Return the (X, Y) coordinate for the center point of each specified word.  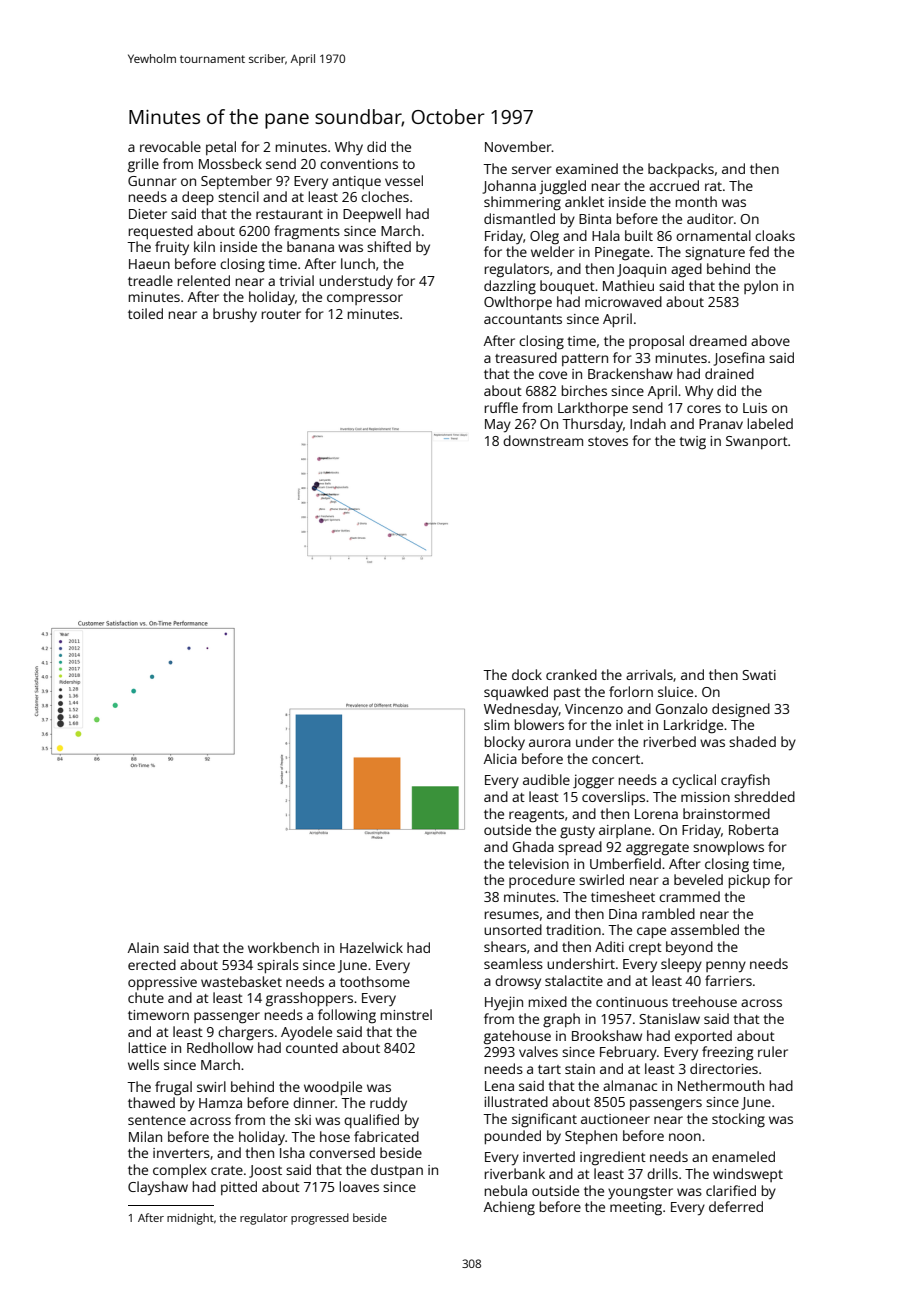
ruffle (501, 407)
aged (686, 270)
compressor (365, 299)
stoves (608, 441)
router (281, 314)
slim (496, 724)
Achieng (509, 1208)
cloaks (775, 235)
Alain (143, 947)
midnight (190, 1219)
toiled (145, 313)
